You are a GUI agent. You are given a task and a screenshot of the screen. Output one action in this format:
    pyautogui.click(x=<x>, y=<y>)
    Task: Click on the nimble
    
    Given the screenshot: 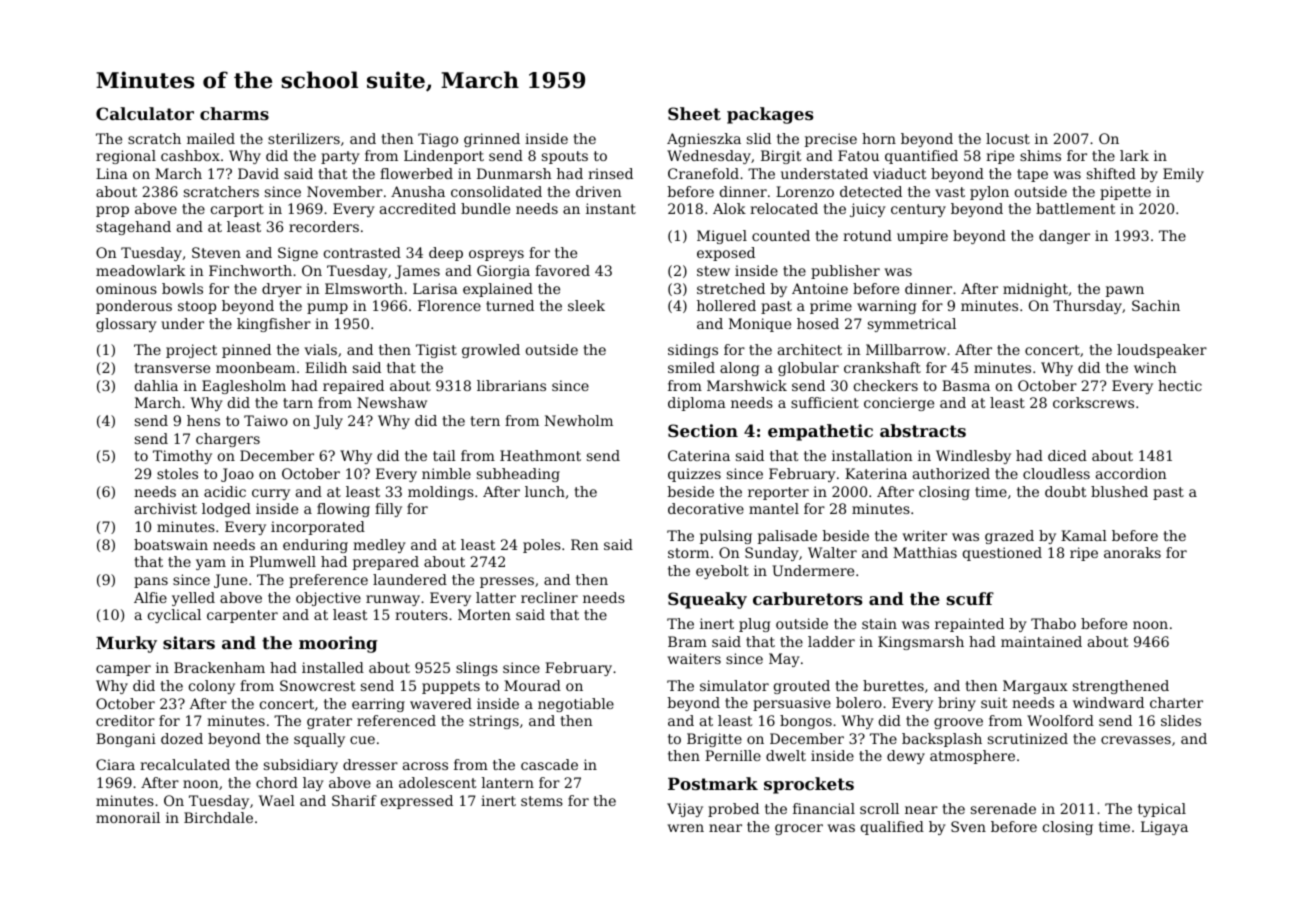 What is the action you would take?
    pyautogui.click(x=446, y=473)
